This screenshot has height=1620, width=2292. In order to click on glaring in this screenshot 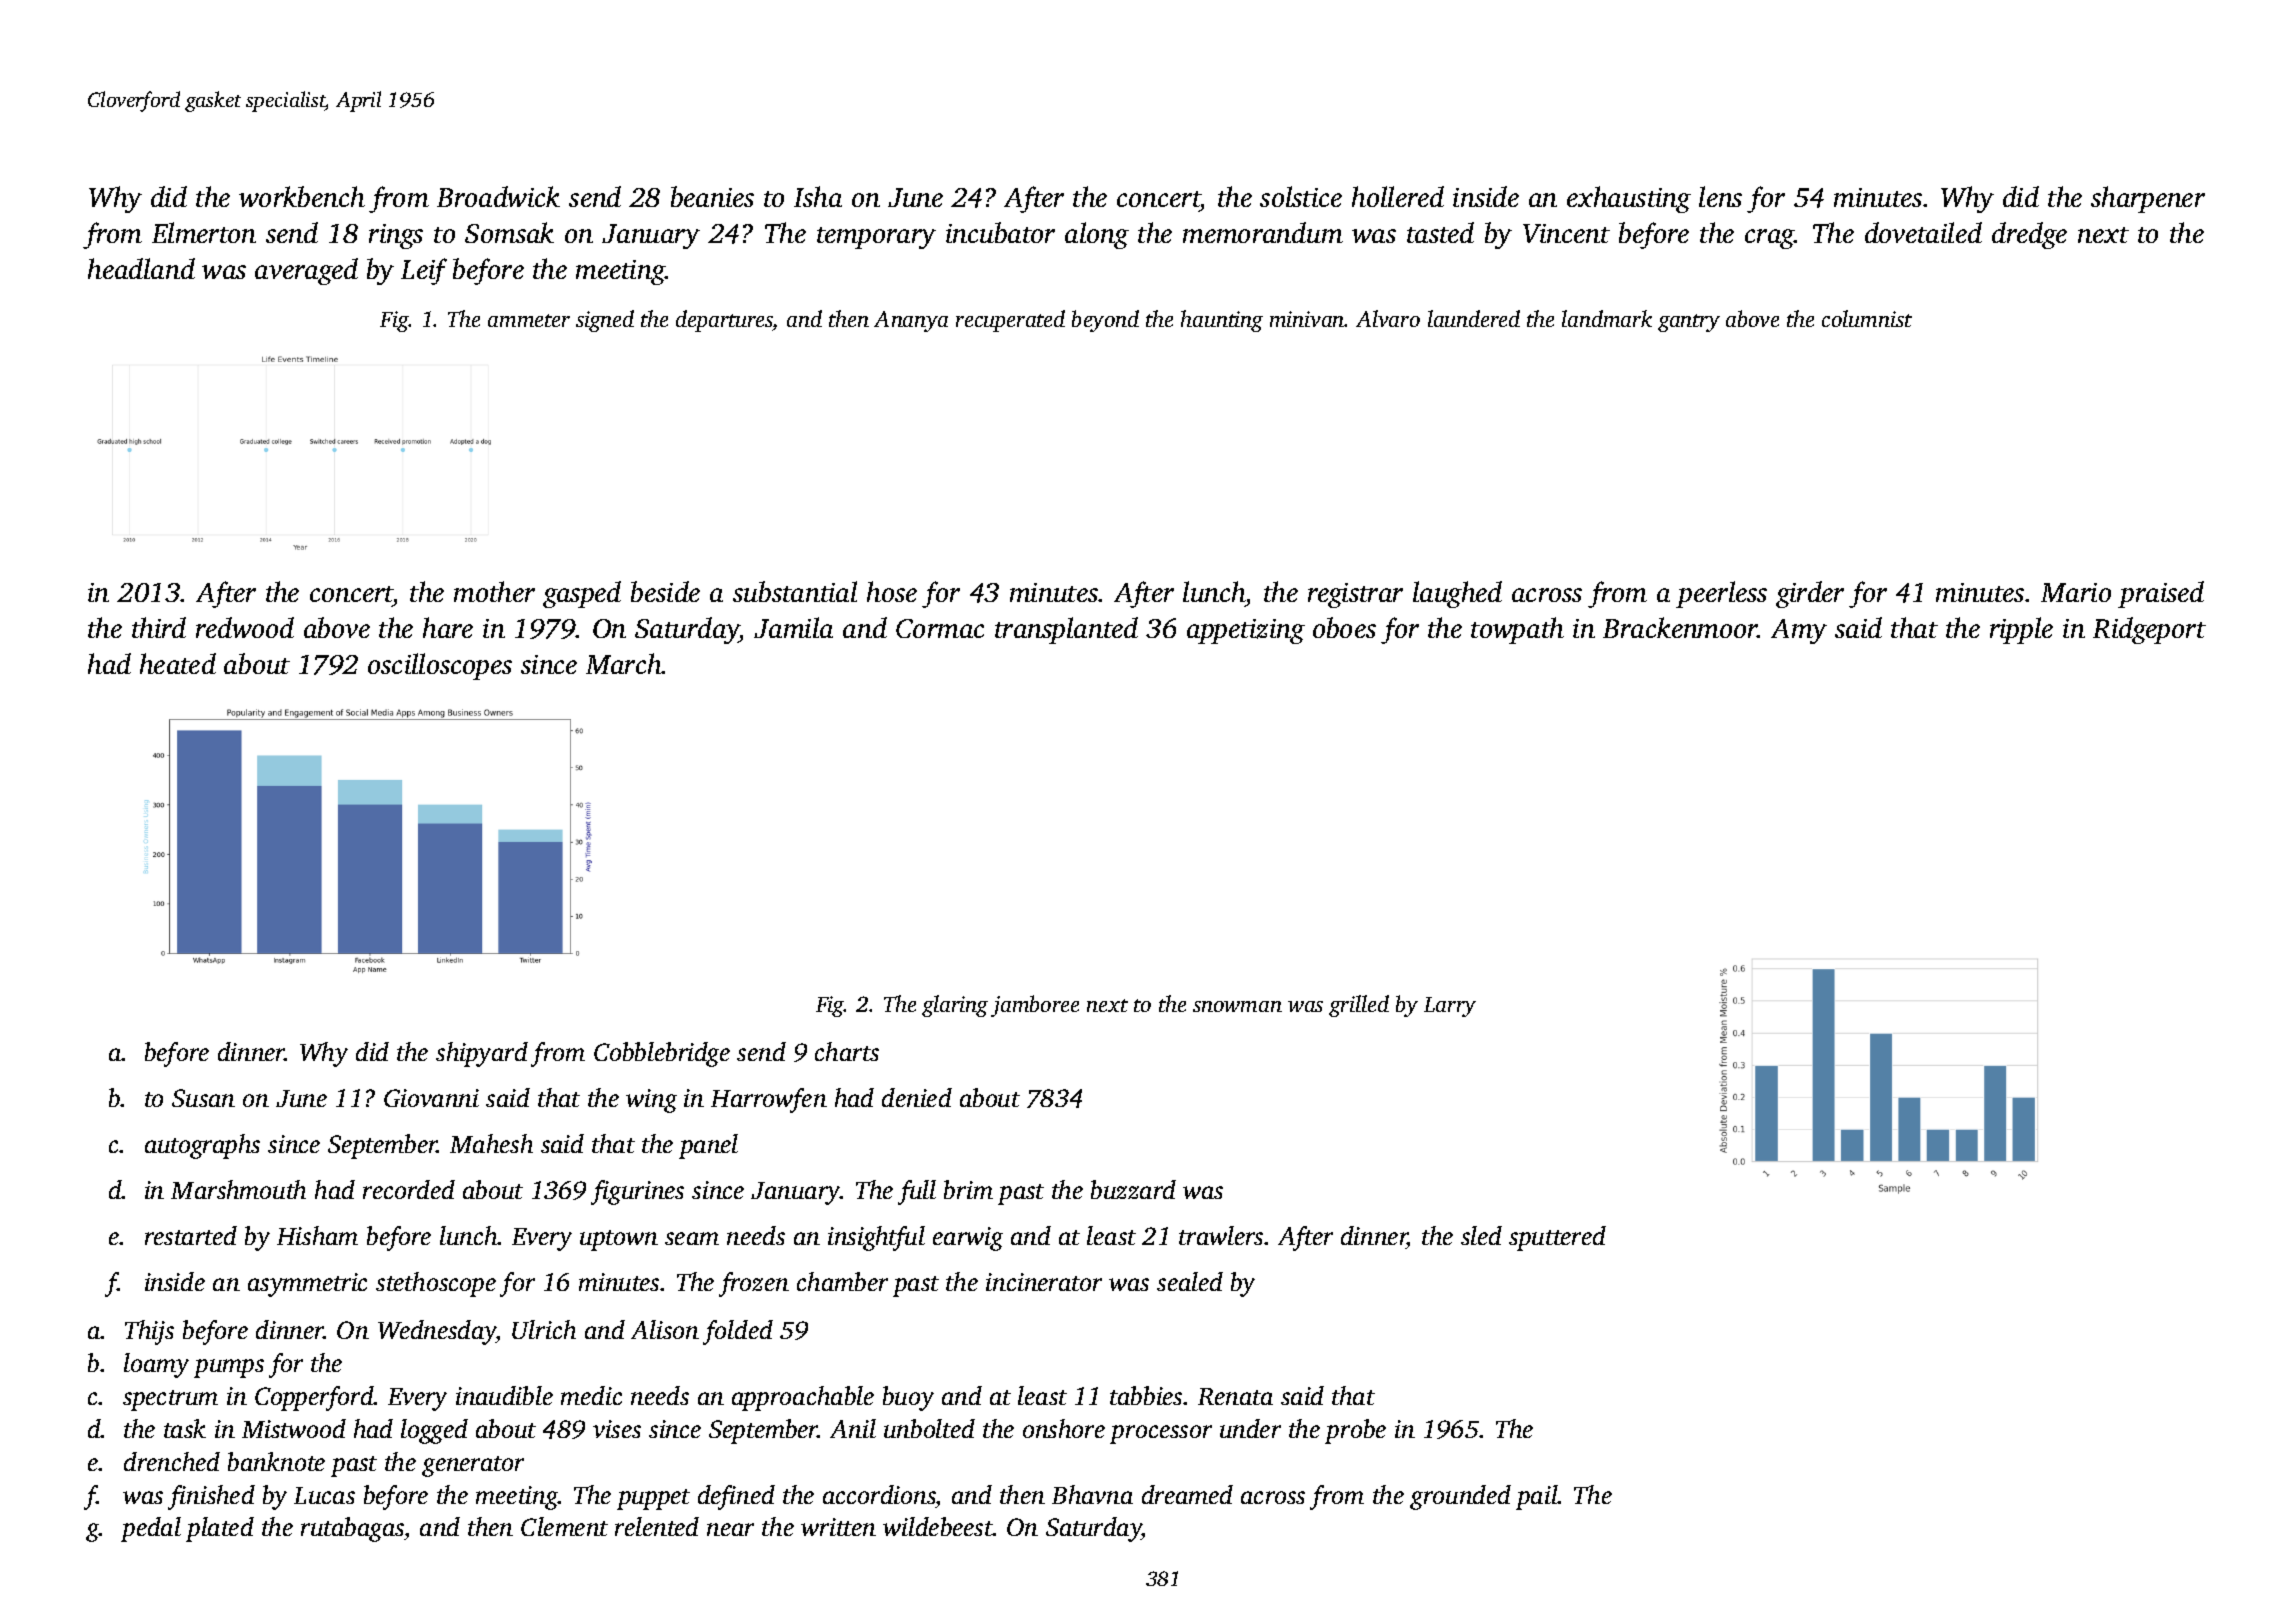, I will do `click(955, 1006)`.
